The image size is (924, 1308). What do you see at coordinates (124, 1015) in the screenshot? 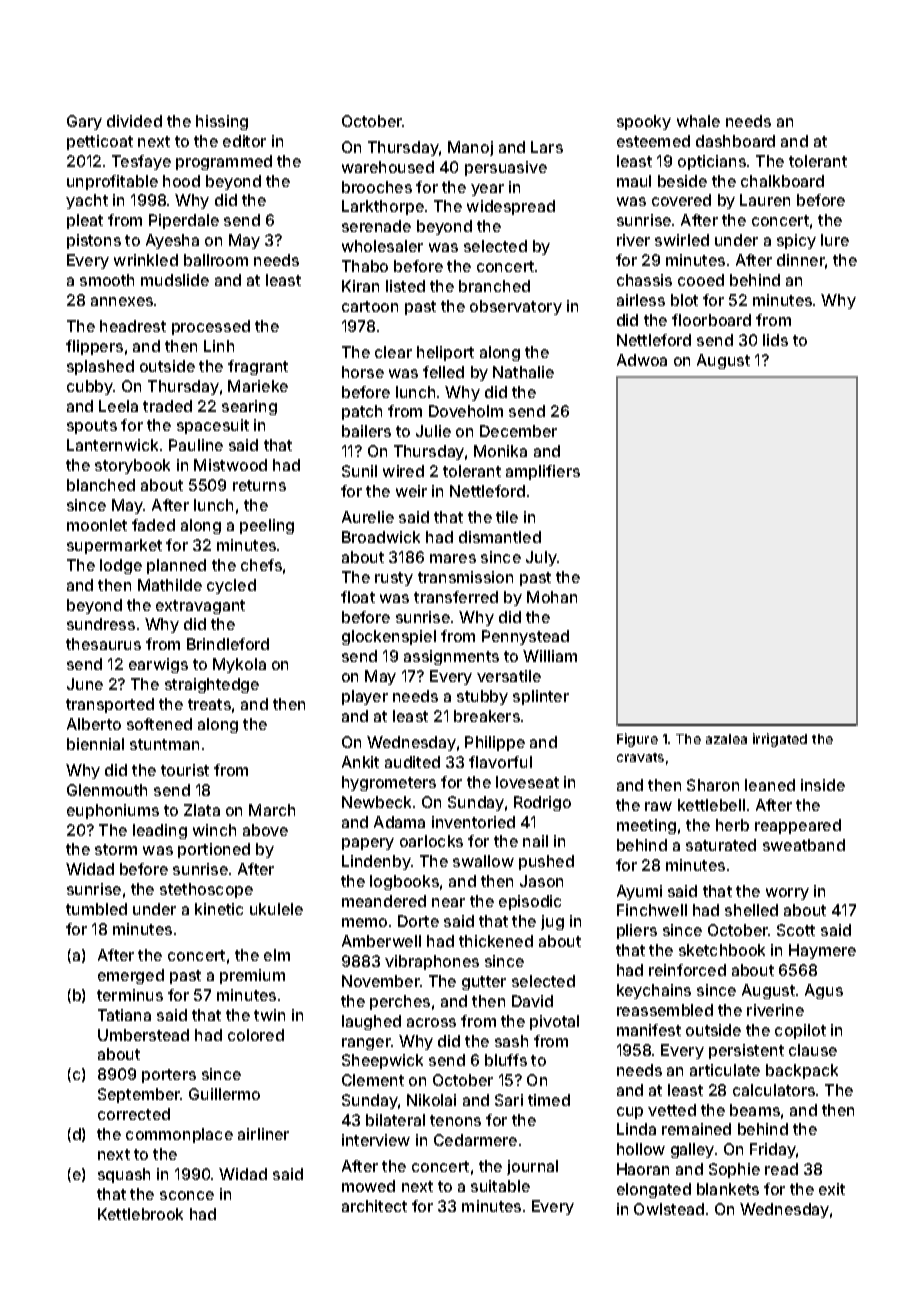
I see `Tatiana` at bounding box center [124, 1015].
